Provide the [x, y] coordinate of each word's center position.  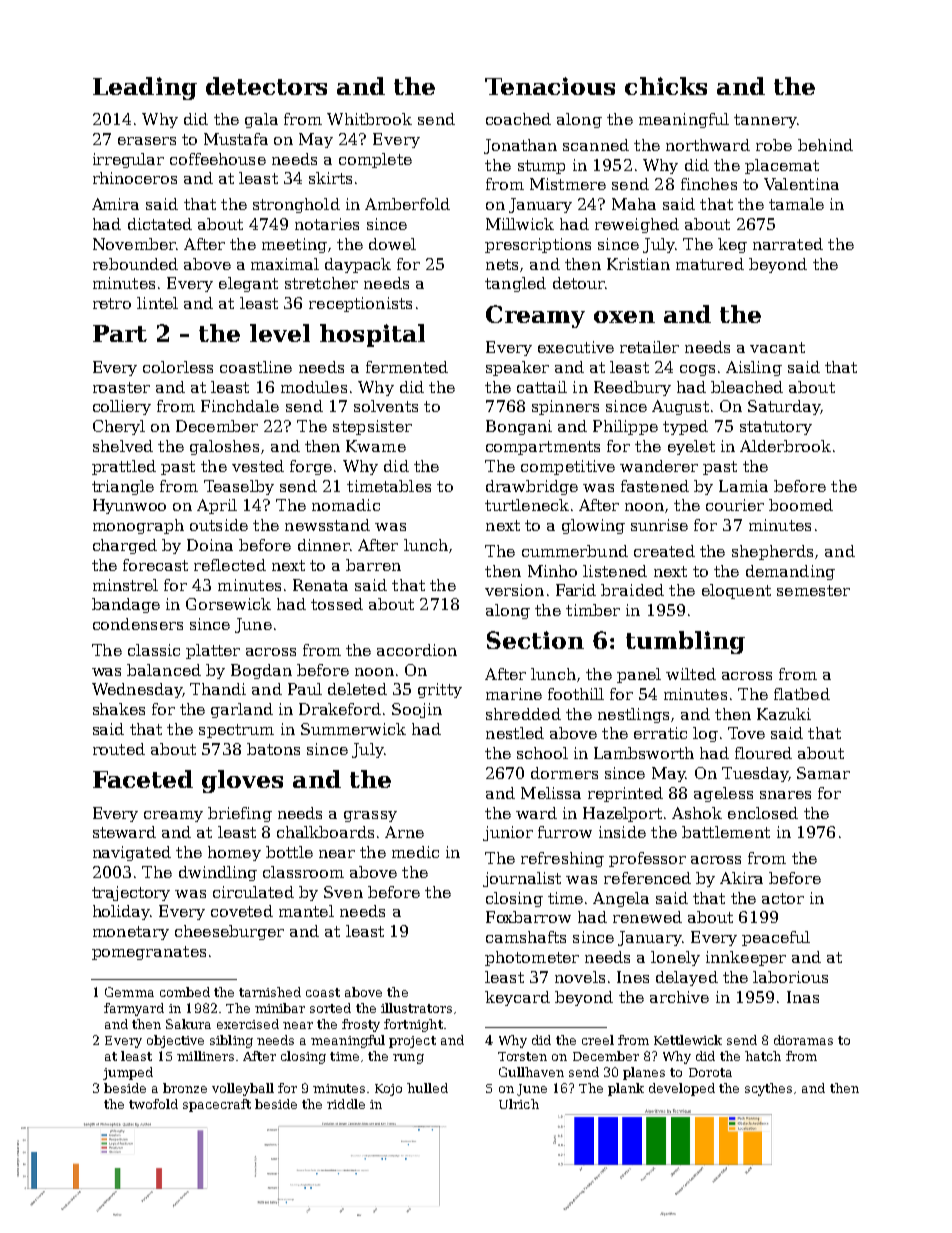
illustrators [416, 1008]
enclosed [763, 813]
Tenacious [550, 86]
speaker [517, 368]
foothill [576, 694]
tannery [765, 121]
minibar [280, 1008]
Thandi [218, 689]
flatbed [802, 694]
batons [273, 749]
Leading [145, 88]
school [542, 753]
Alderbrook [785, 446]
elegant [248, 284]
